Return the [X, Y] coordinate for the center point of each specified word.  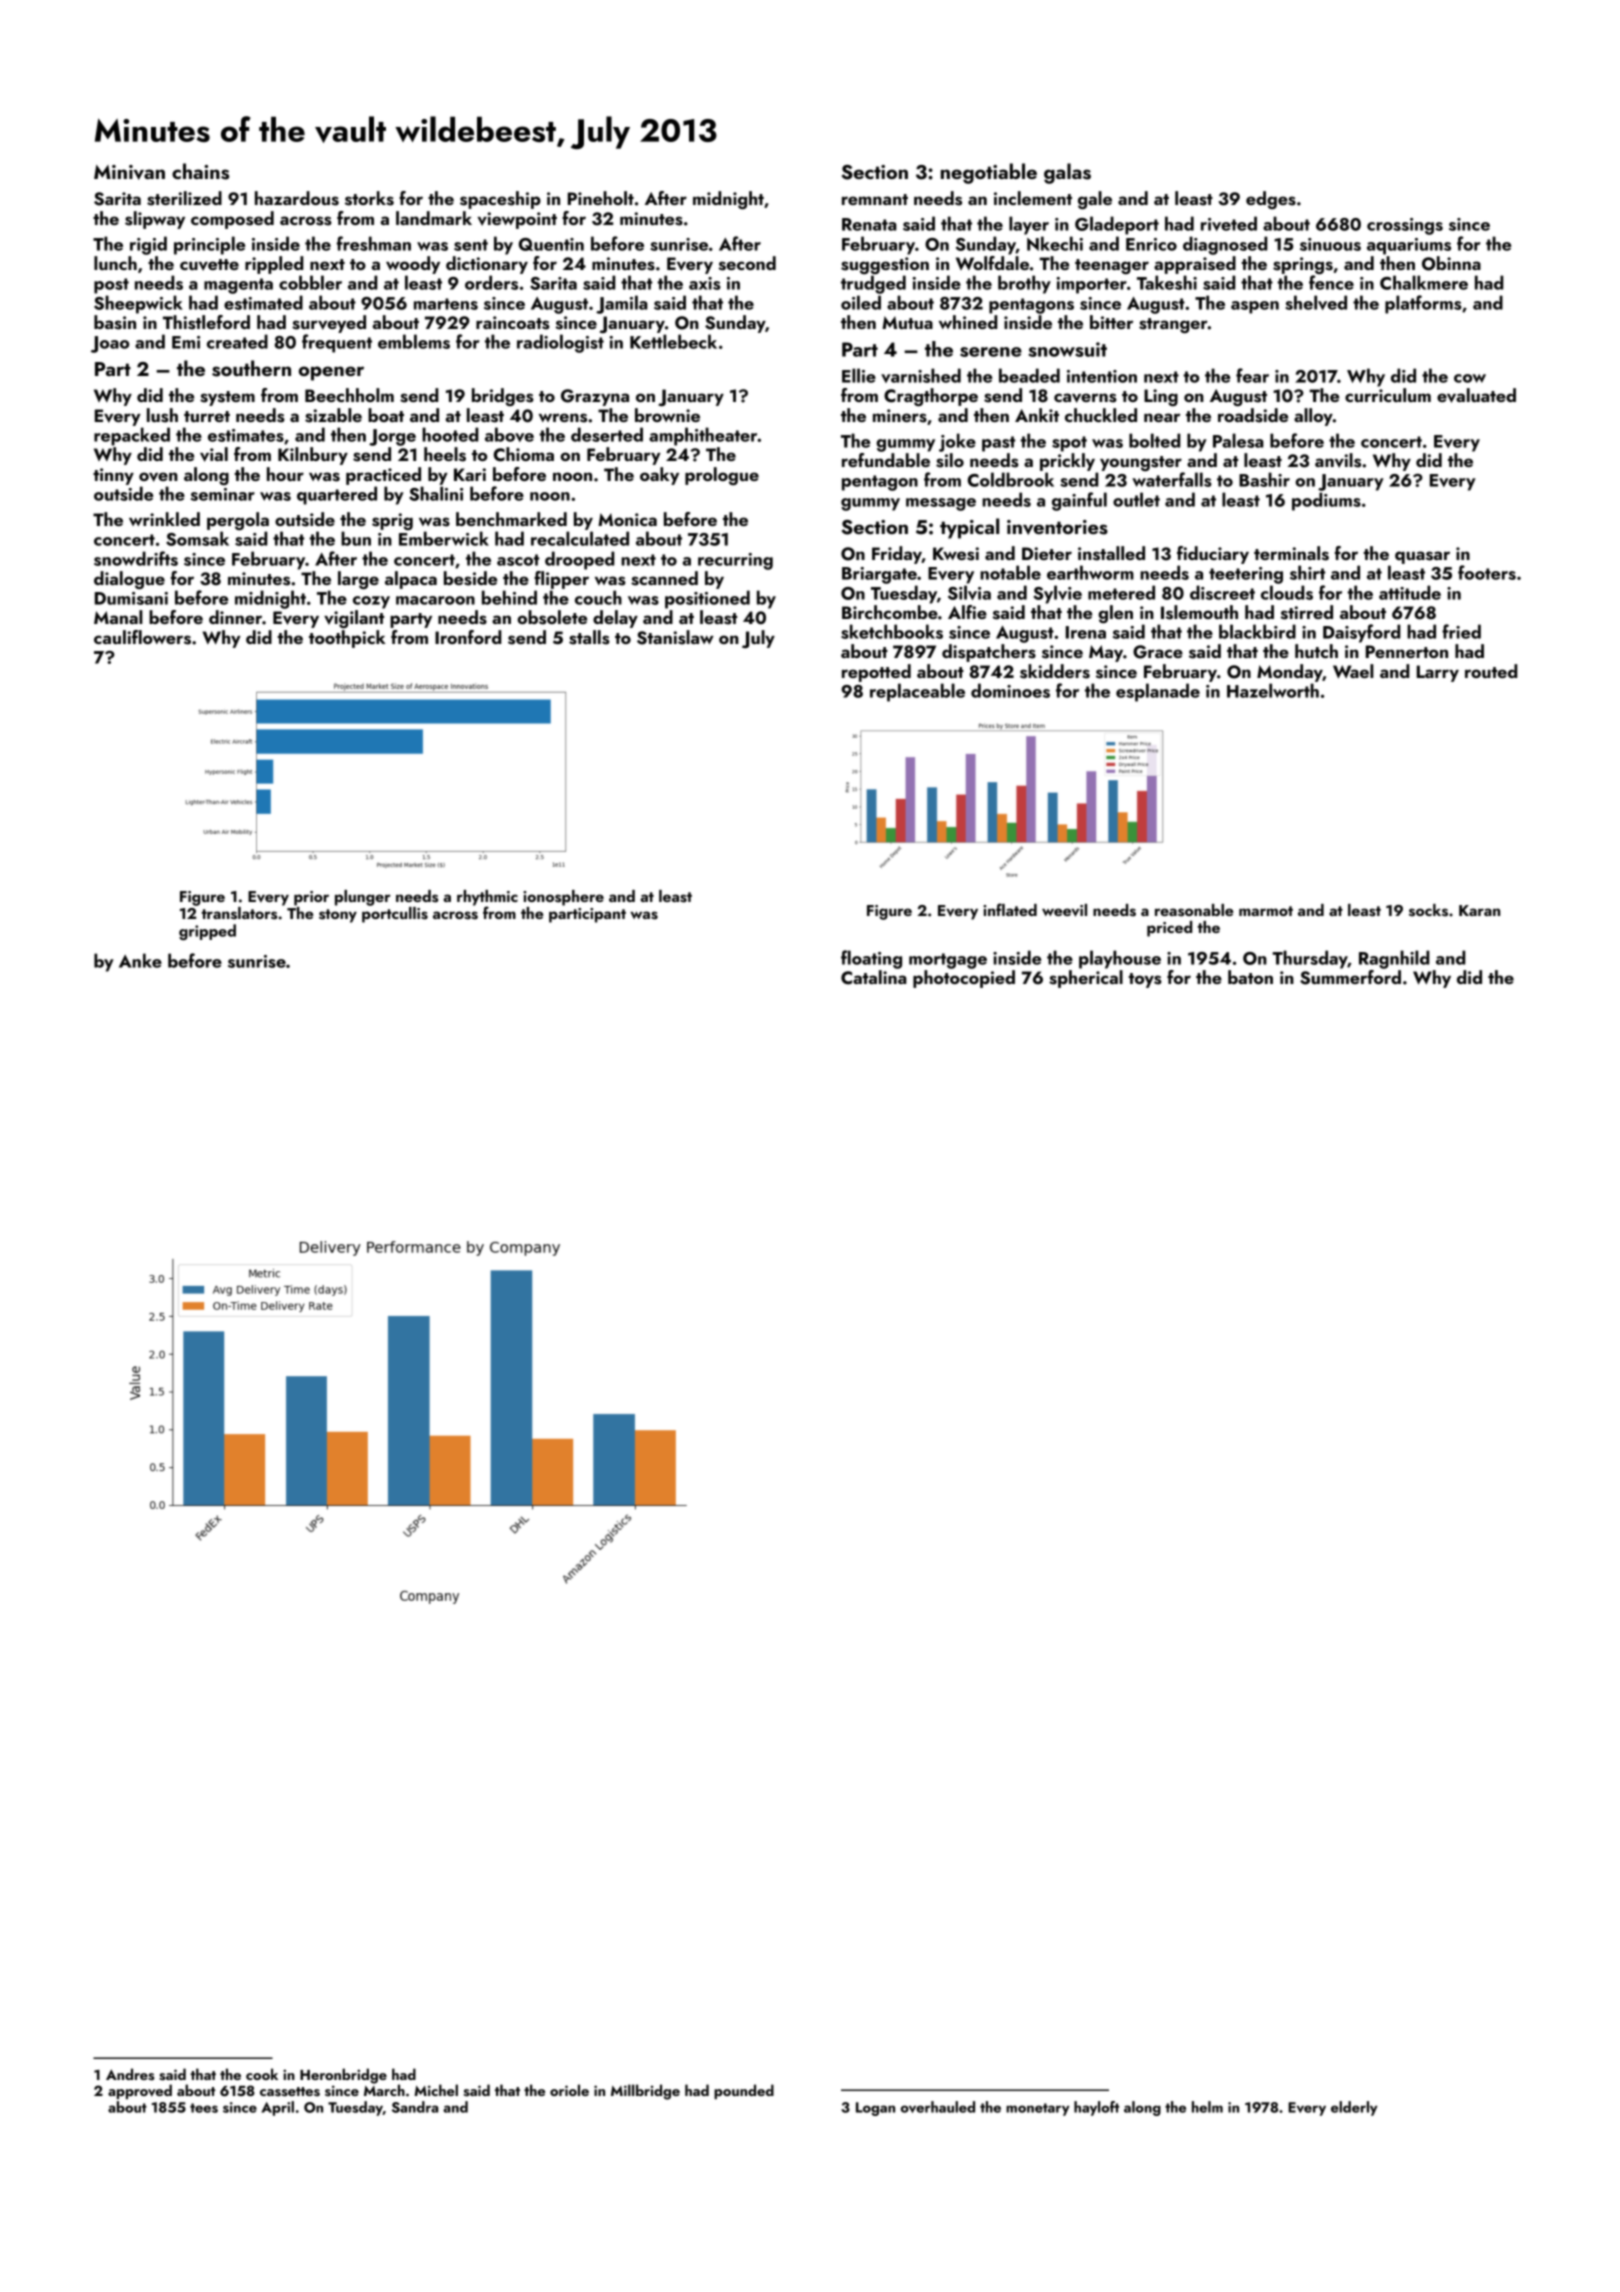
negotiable [989, 173]
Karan [1479, 910]
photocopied [964, 979]
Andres [130, 2074]
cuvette [209, 265]
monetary [1038, 2109]
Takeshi [1167, 282]
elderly [1354, 2108]
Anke [140, 960]
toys [1145, 980]
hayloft [1096, 2108]
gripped [207, 932]
